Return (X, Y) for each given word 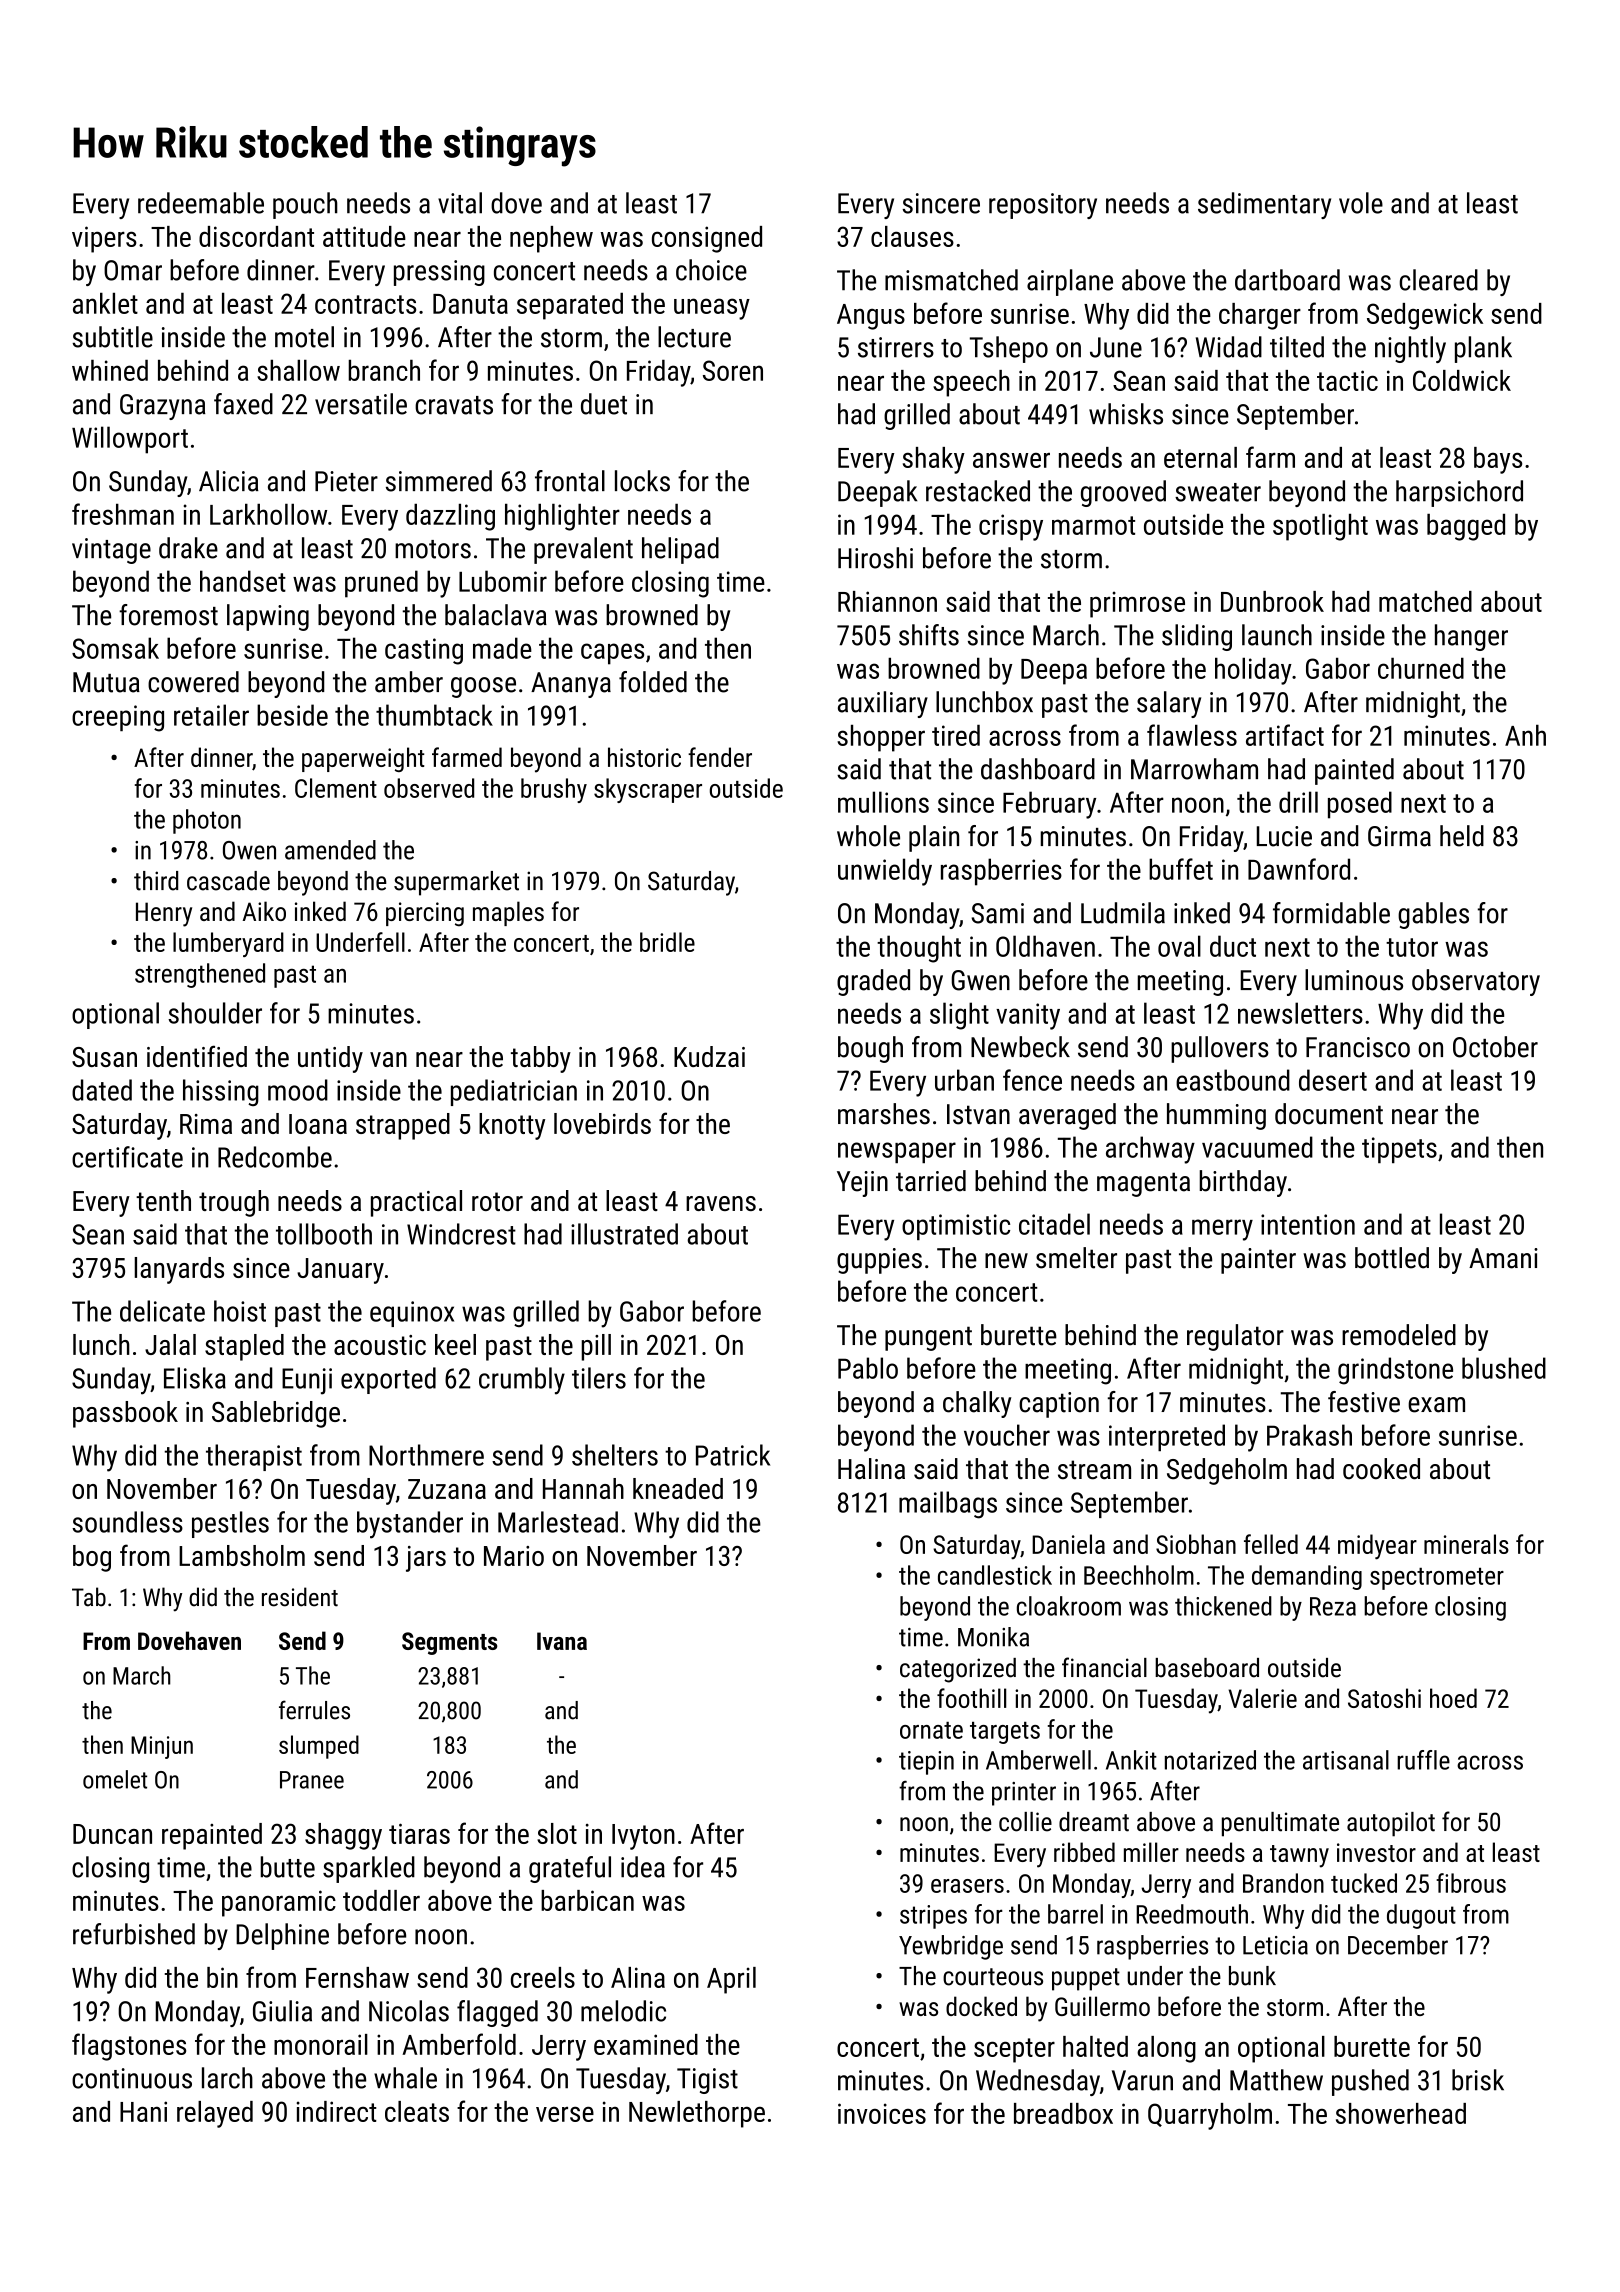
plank (1483, 349)
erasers (967, 1886)
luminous (1354, 980)
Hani (143, 2111)
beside (292, 715)
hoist (240, 1311)
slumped (319, 1747)
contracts (365, 304)
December (1398, 1945)
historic (644, 757)
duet (604, 404)
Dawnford (1299, 869)
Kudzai (709, 1056)
